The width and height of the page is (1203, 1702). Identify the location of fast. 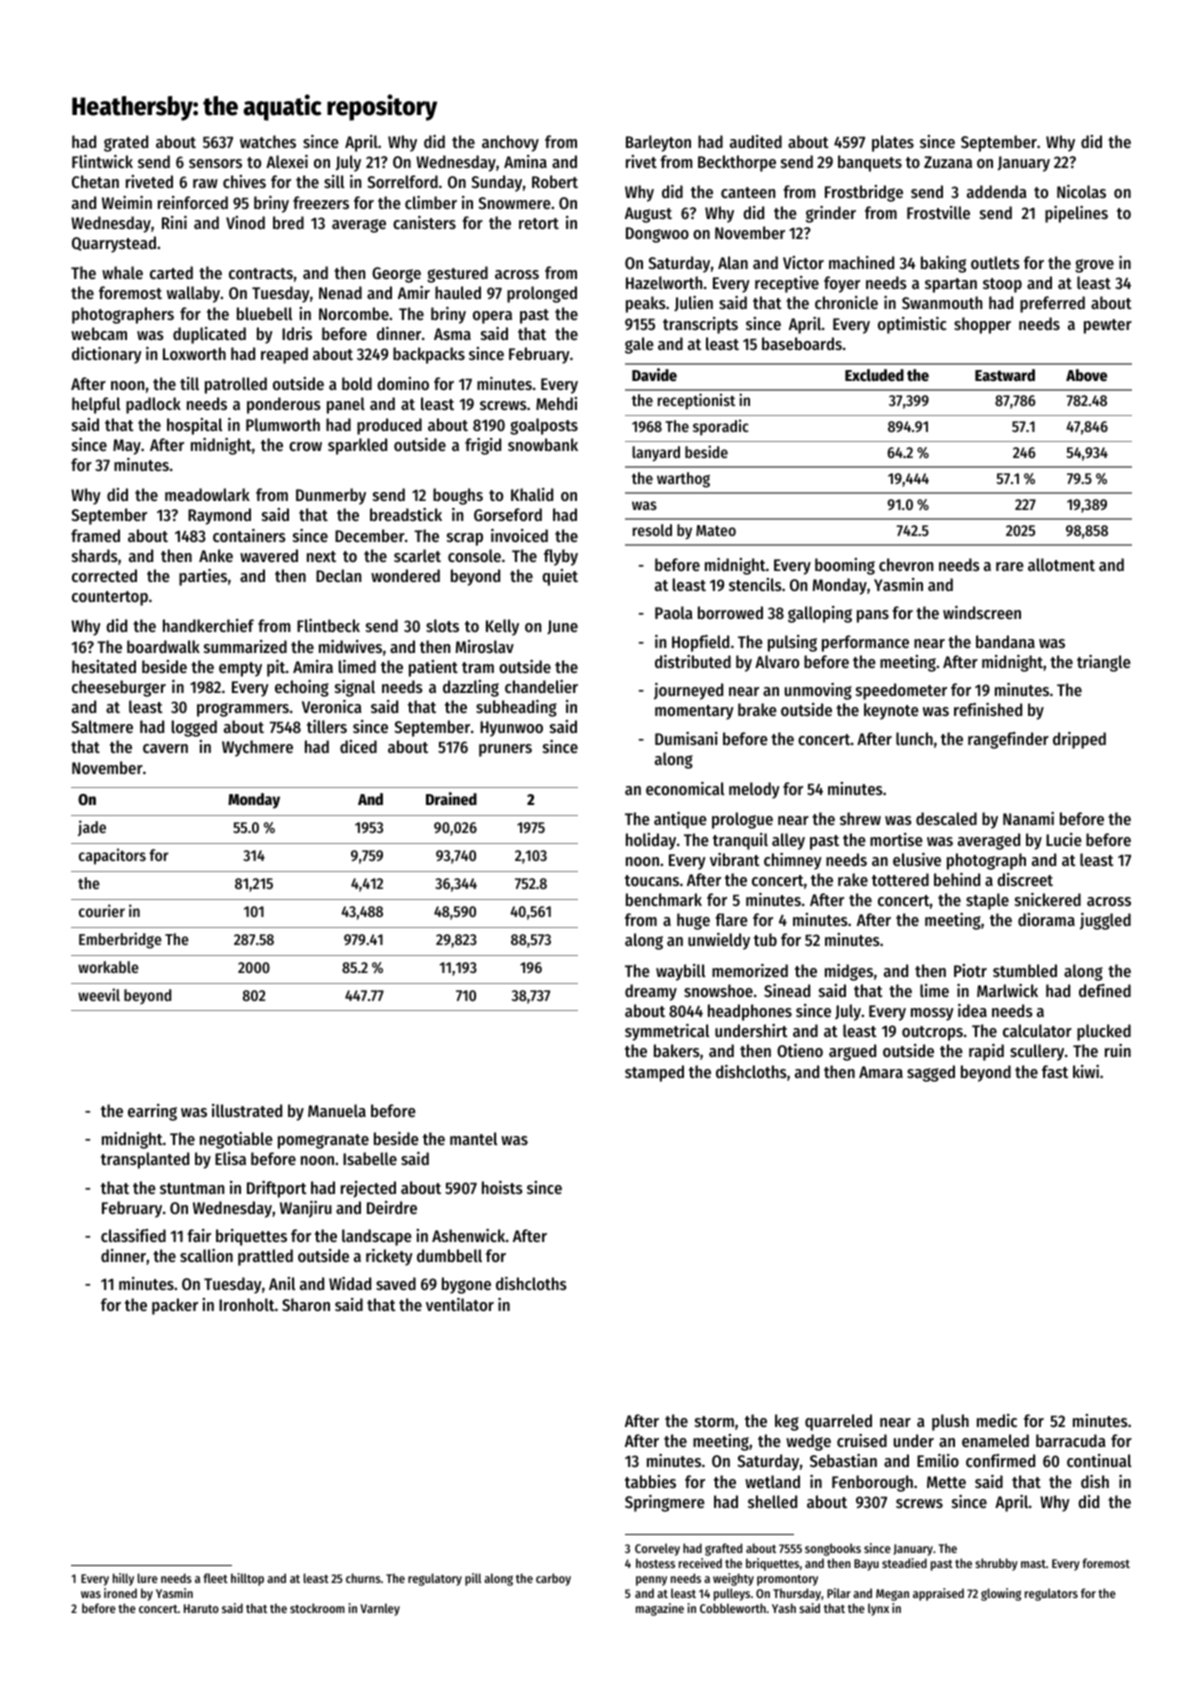
(1055, 1071).
